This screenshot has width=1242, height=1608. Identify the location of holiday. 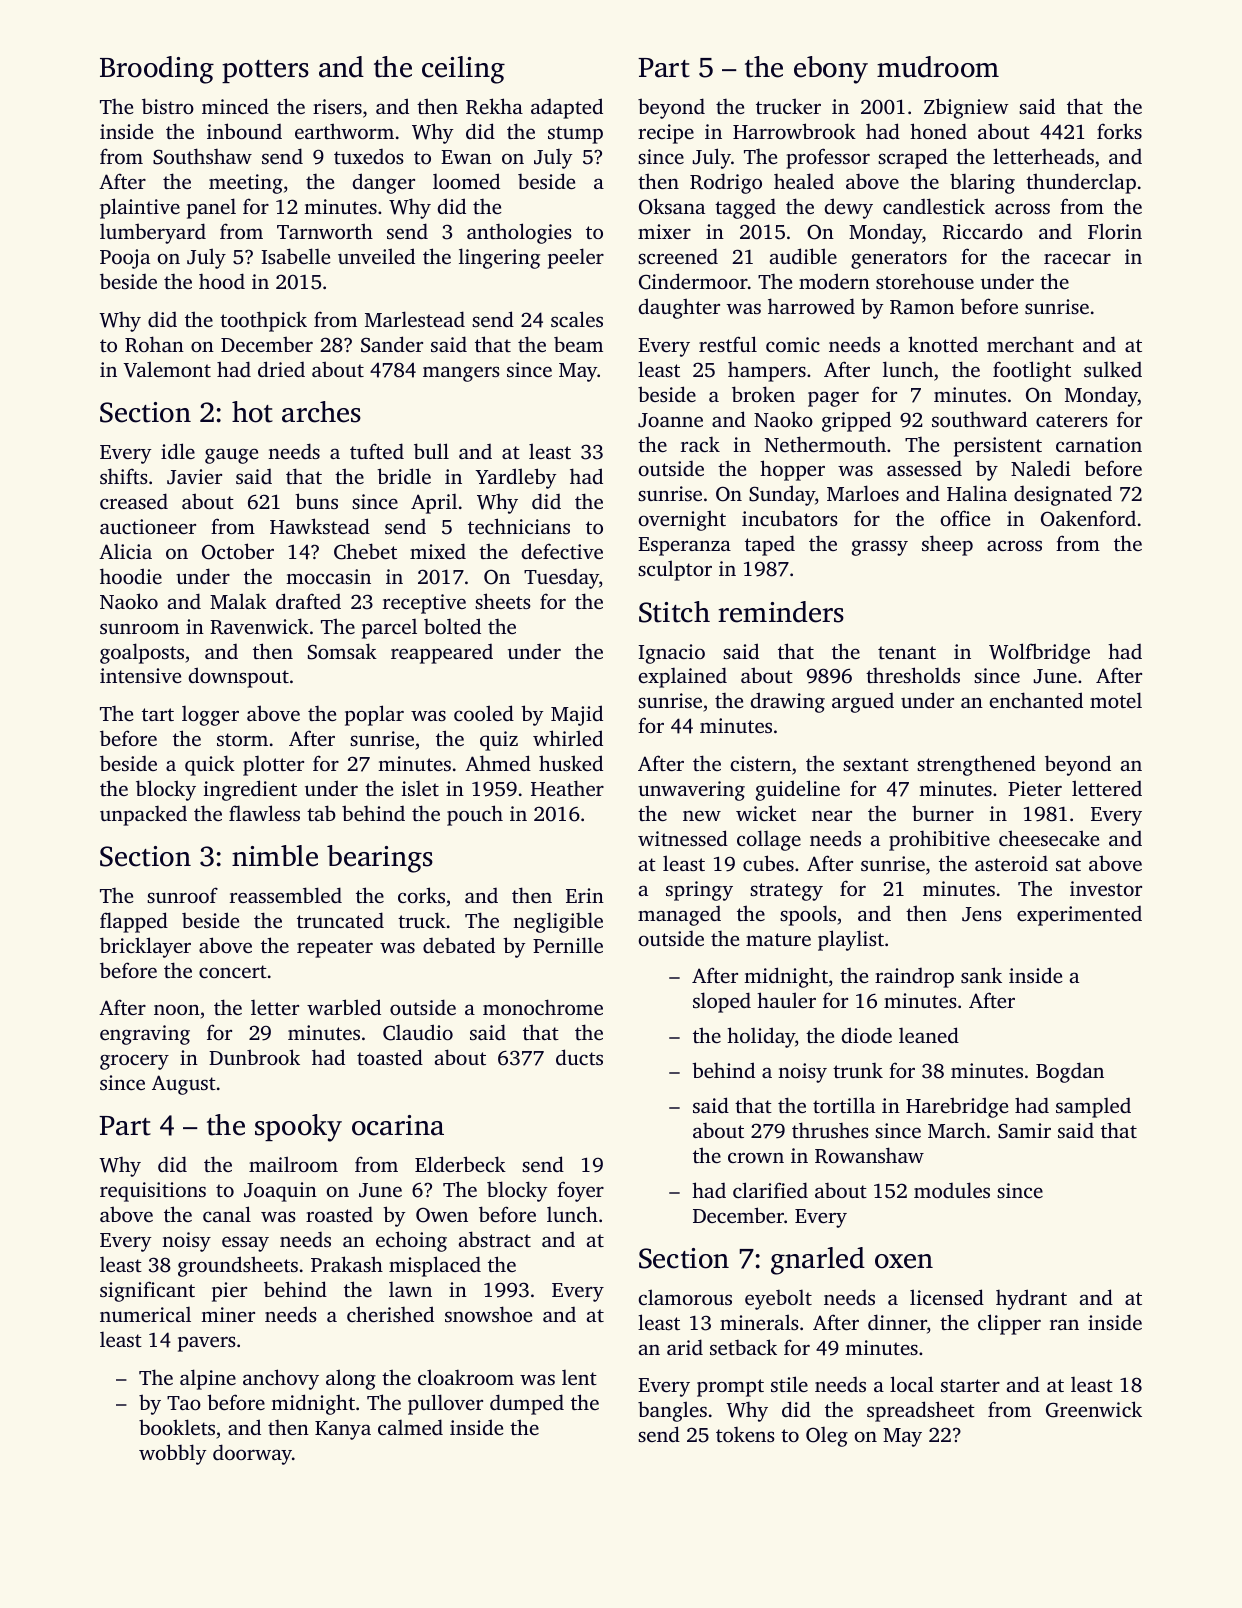
(761, 1037).
